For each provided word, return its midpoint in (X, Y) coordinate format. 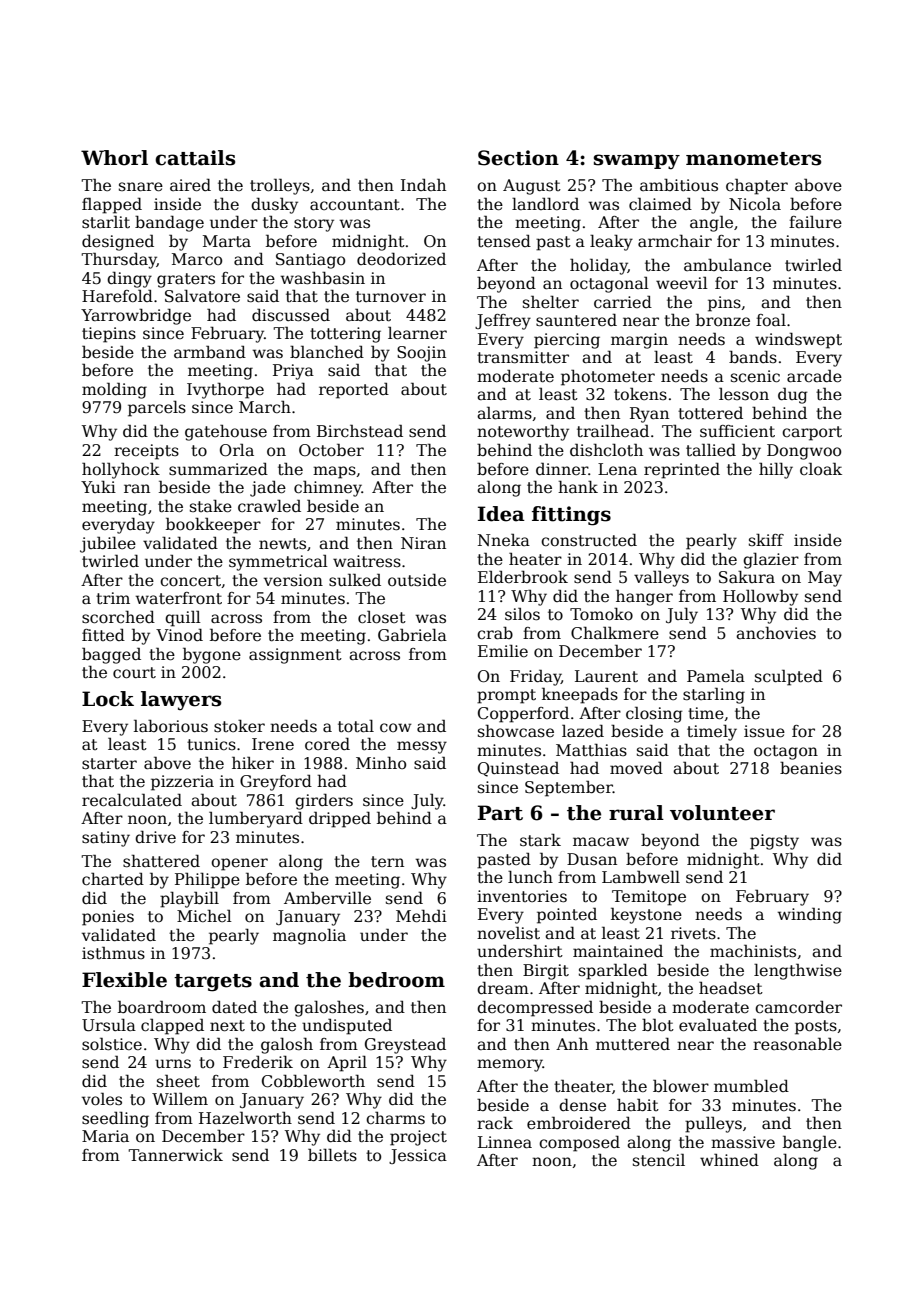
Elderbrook (523, 576)
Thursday (119, 260)
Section (518, 158)
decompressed (535, 1008)
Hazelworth (245, 1117)
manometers (753, 159)
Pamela (716, 676)
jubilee (108, 544)
